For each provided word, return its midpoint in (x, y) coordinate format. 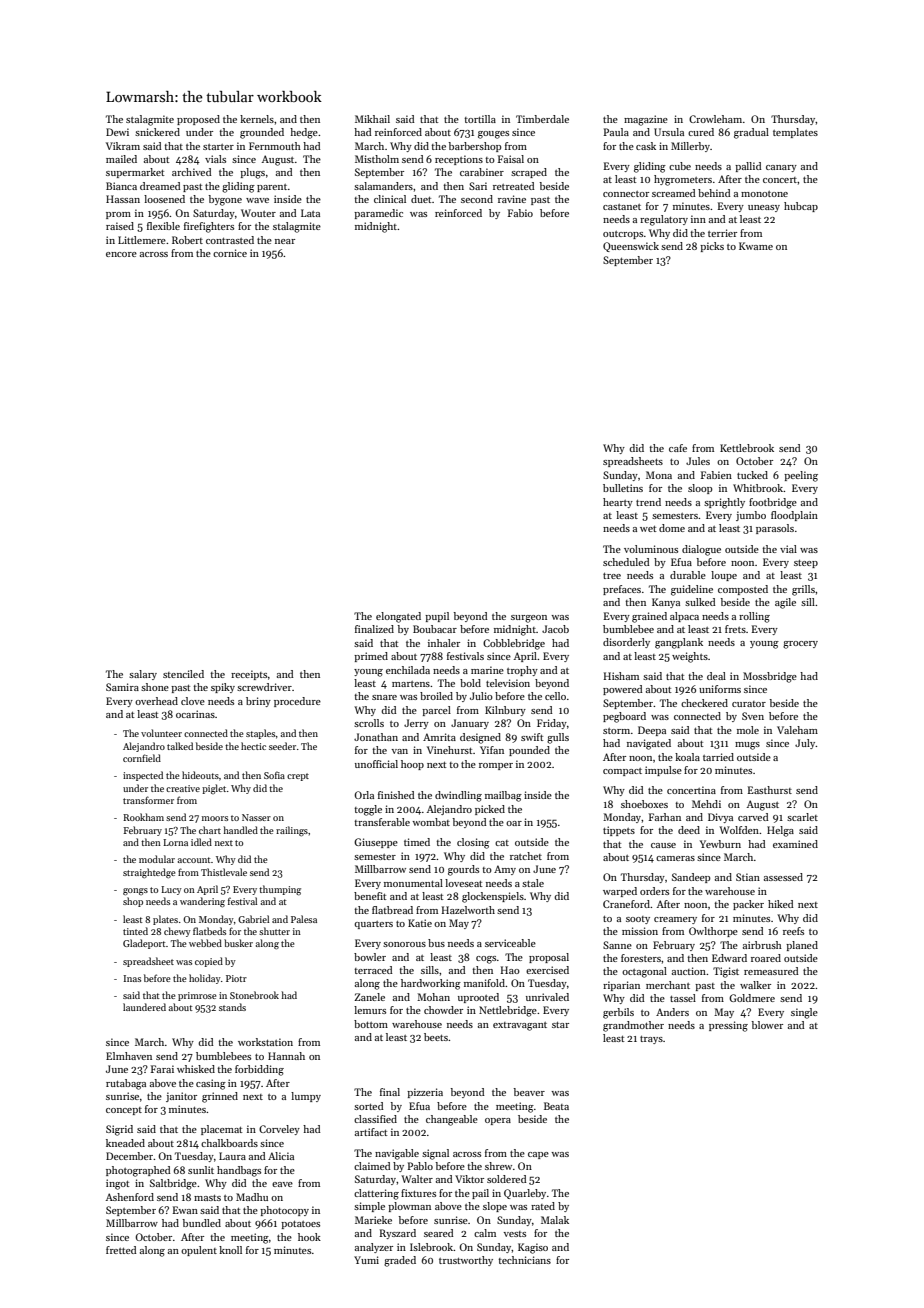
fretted (121, 1250)
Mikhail (372, 119)
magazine (646, 120)
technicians (524, 1260)
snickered (157, 132)
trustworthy (466, 1261)
